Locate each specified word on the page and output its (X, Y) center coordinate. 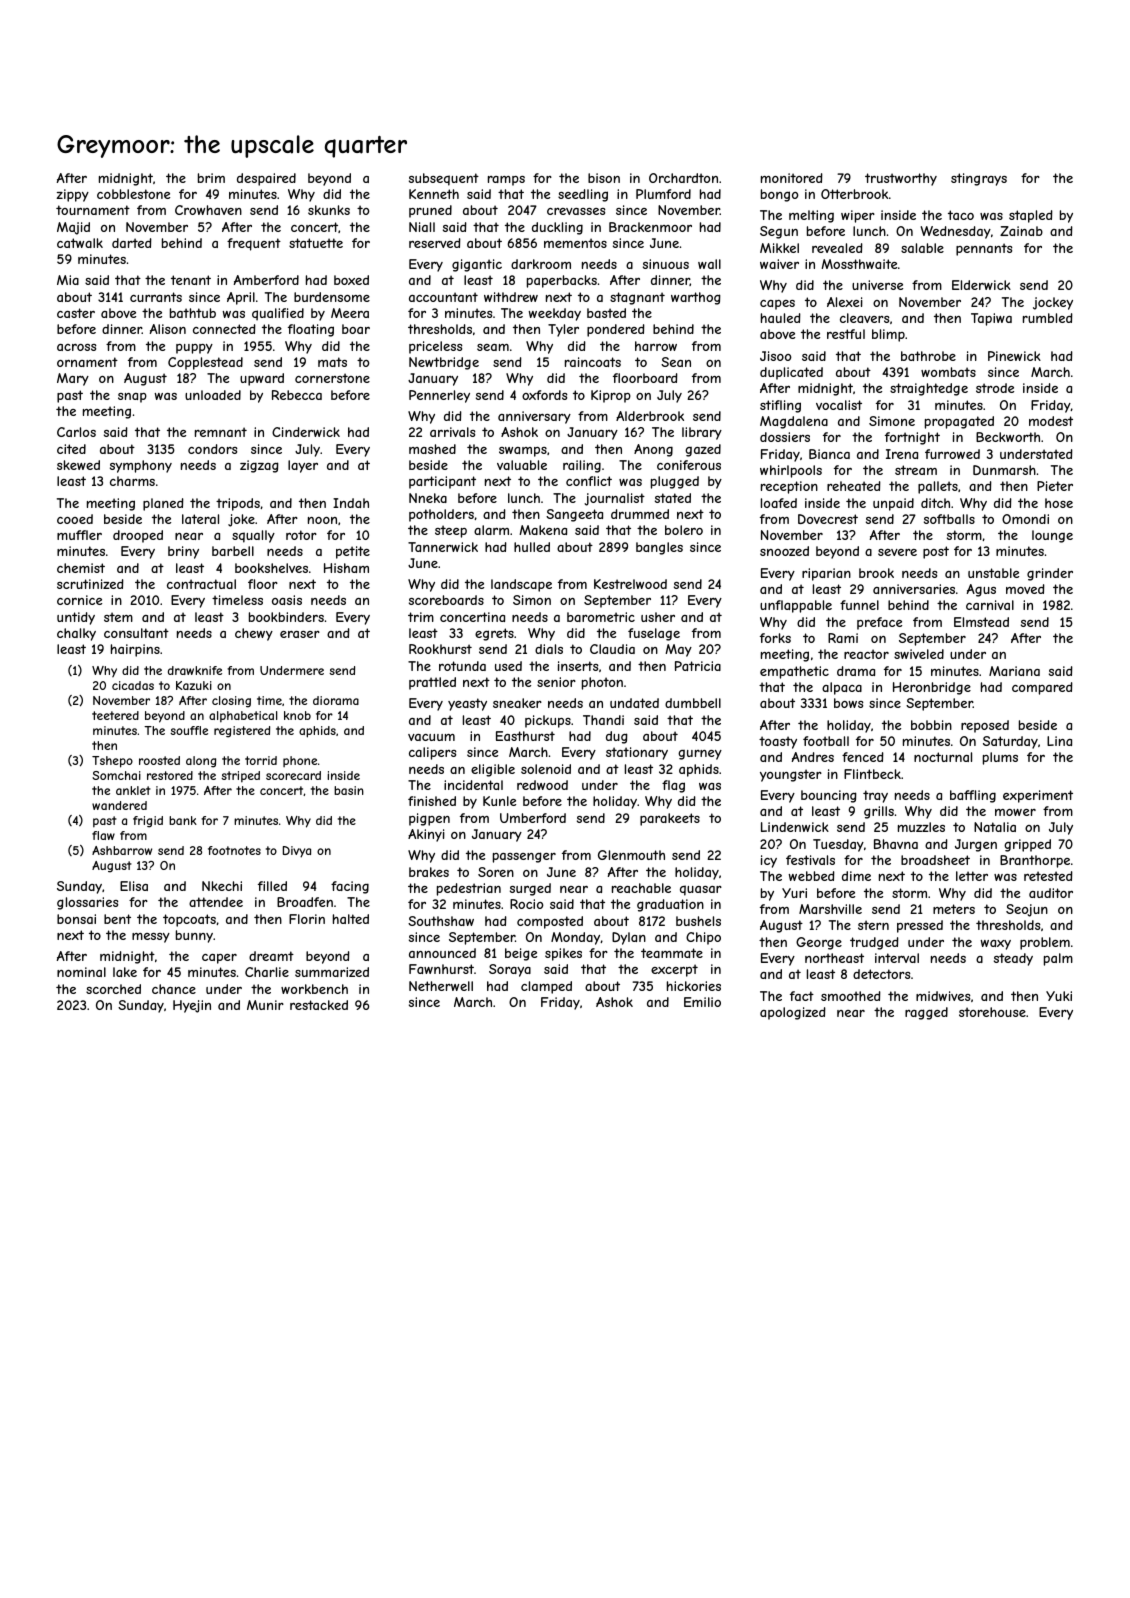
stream (916, 470)
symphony (141, 466)
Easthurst (525, 736)
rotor (301, 535)
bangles (659, 548)
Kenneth (434, 194)
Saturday (1010, 742)
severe (897, 552)
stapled (1031, 216)
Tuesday (838, 845)
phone (300, 761)
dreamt (271, 956)
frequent (254, 244)
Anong (653, 450)
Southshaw (441, 921)
